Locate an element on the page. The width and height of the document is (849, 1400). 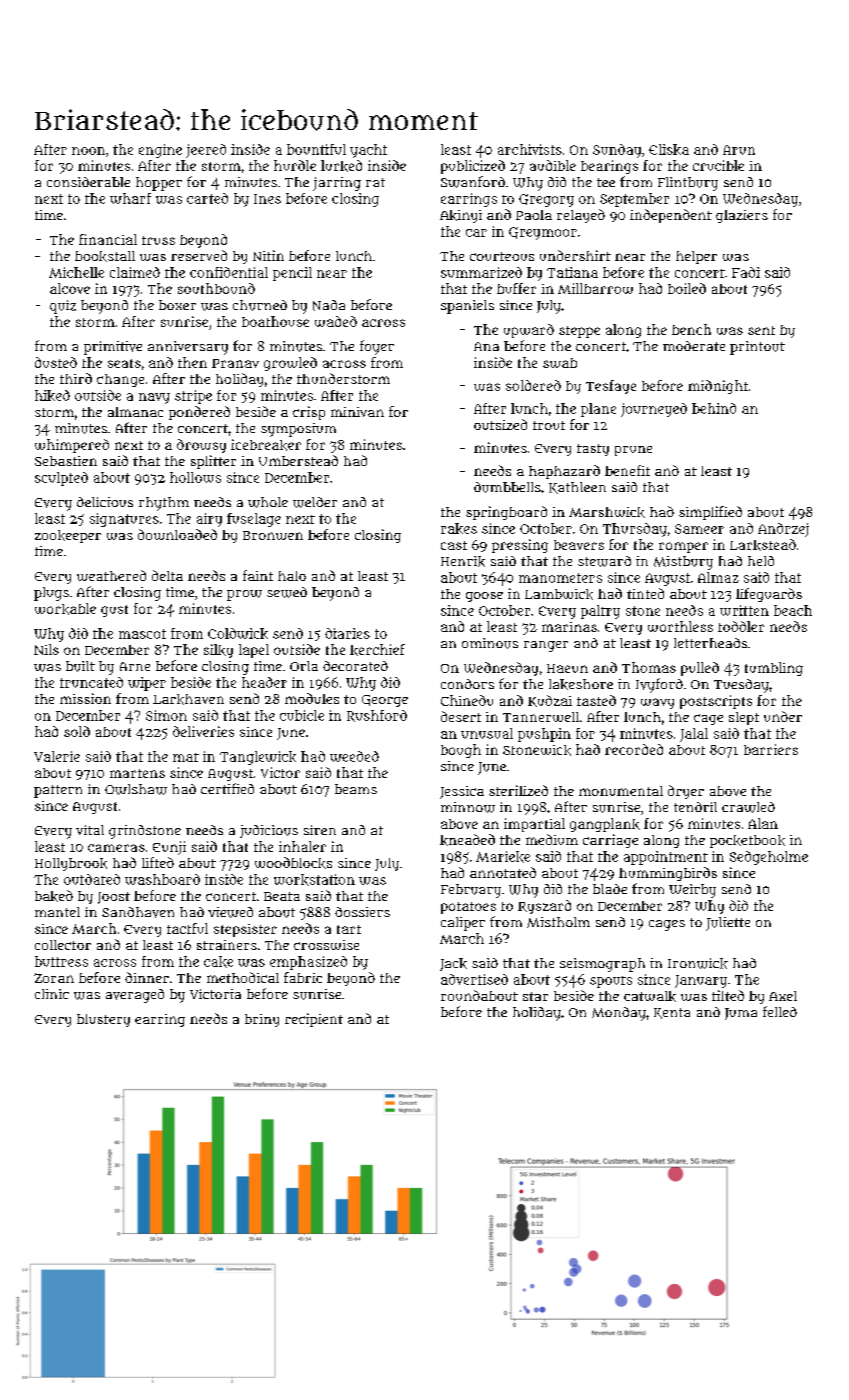
recipient is located at coordinates (314, 1020).
